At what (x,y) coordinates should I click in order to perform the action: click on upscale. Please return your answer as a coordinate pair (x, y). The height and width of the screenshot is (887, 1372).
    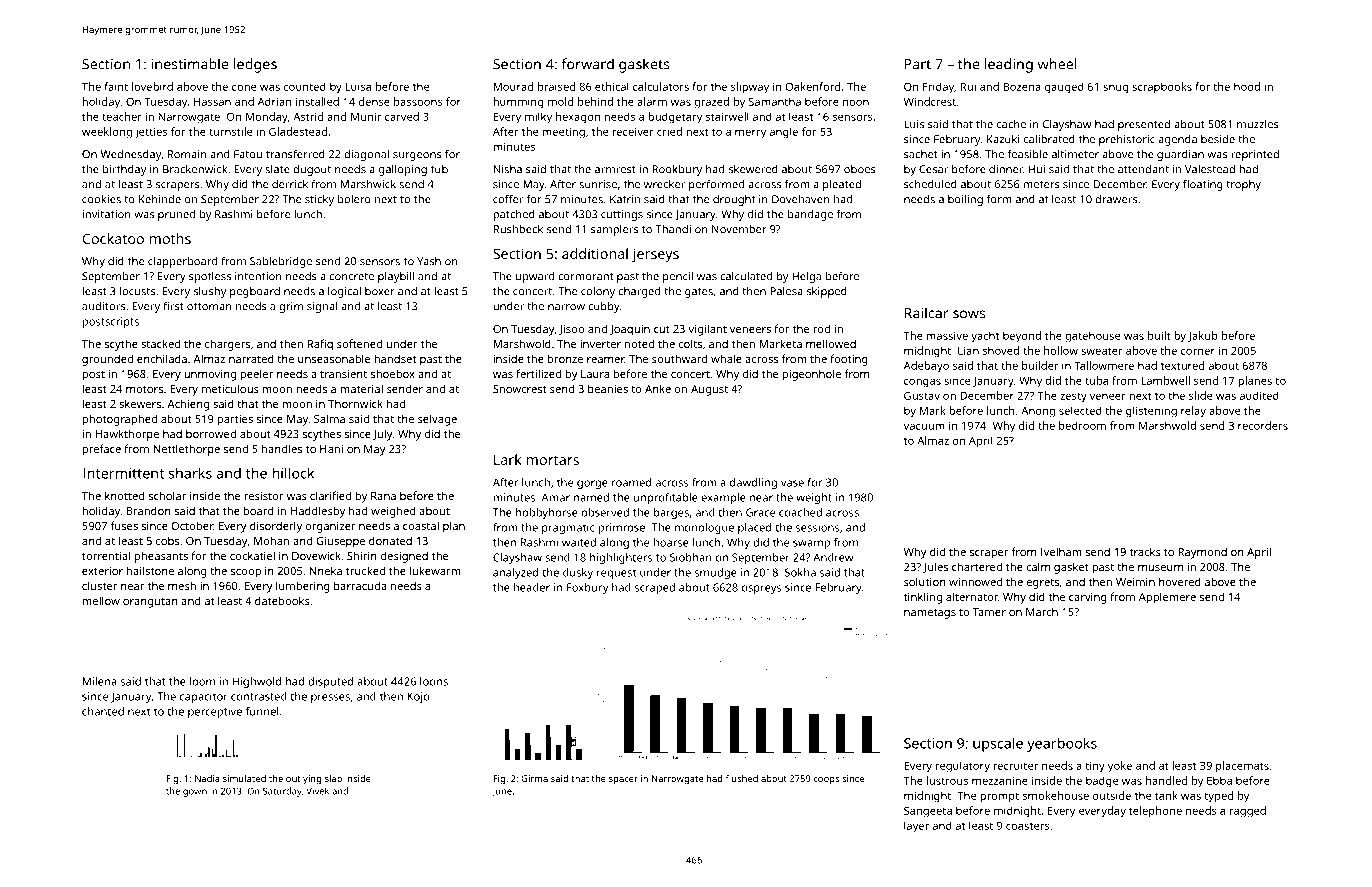
    Looking at the image, I should click on (998, 744).
